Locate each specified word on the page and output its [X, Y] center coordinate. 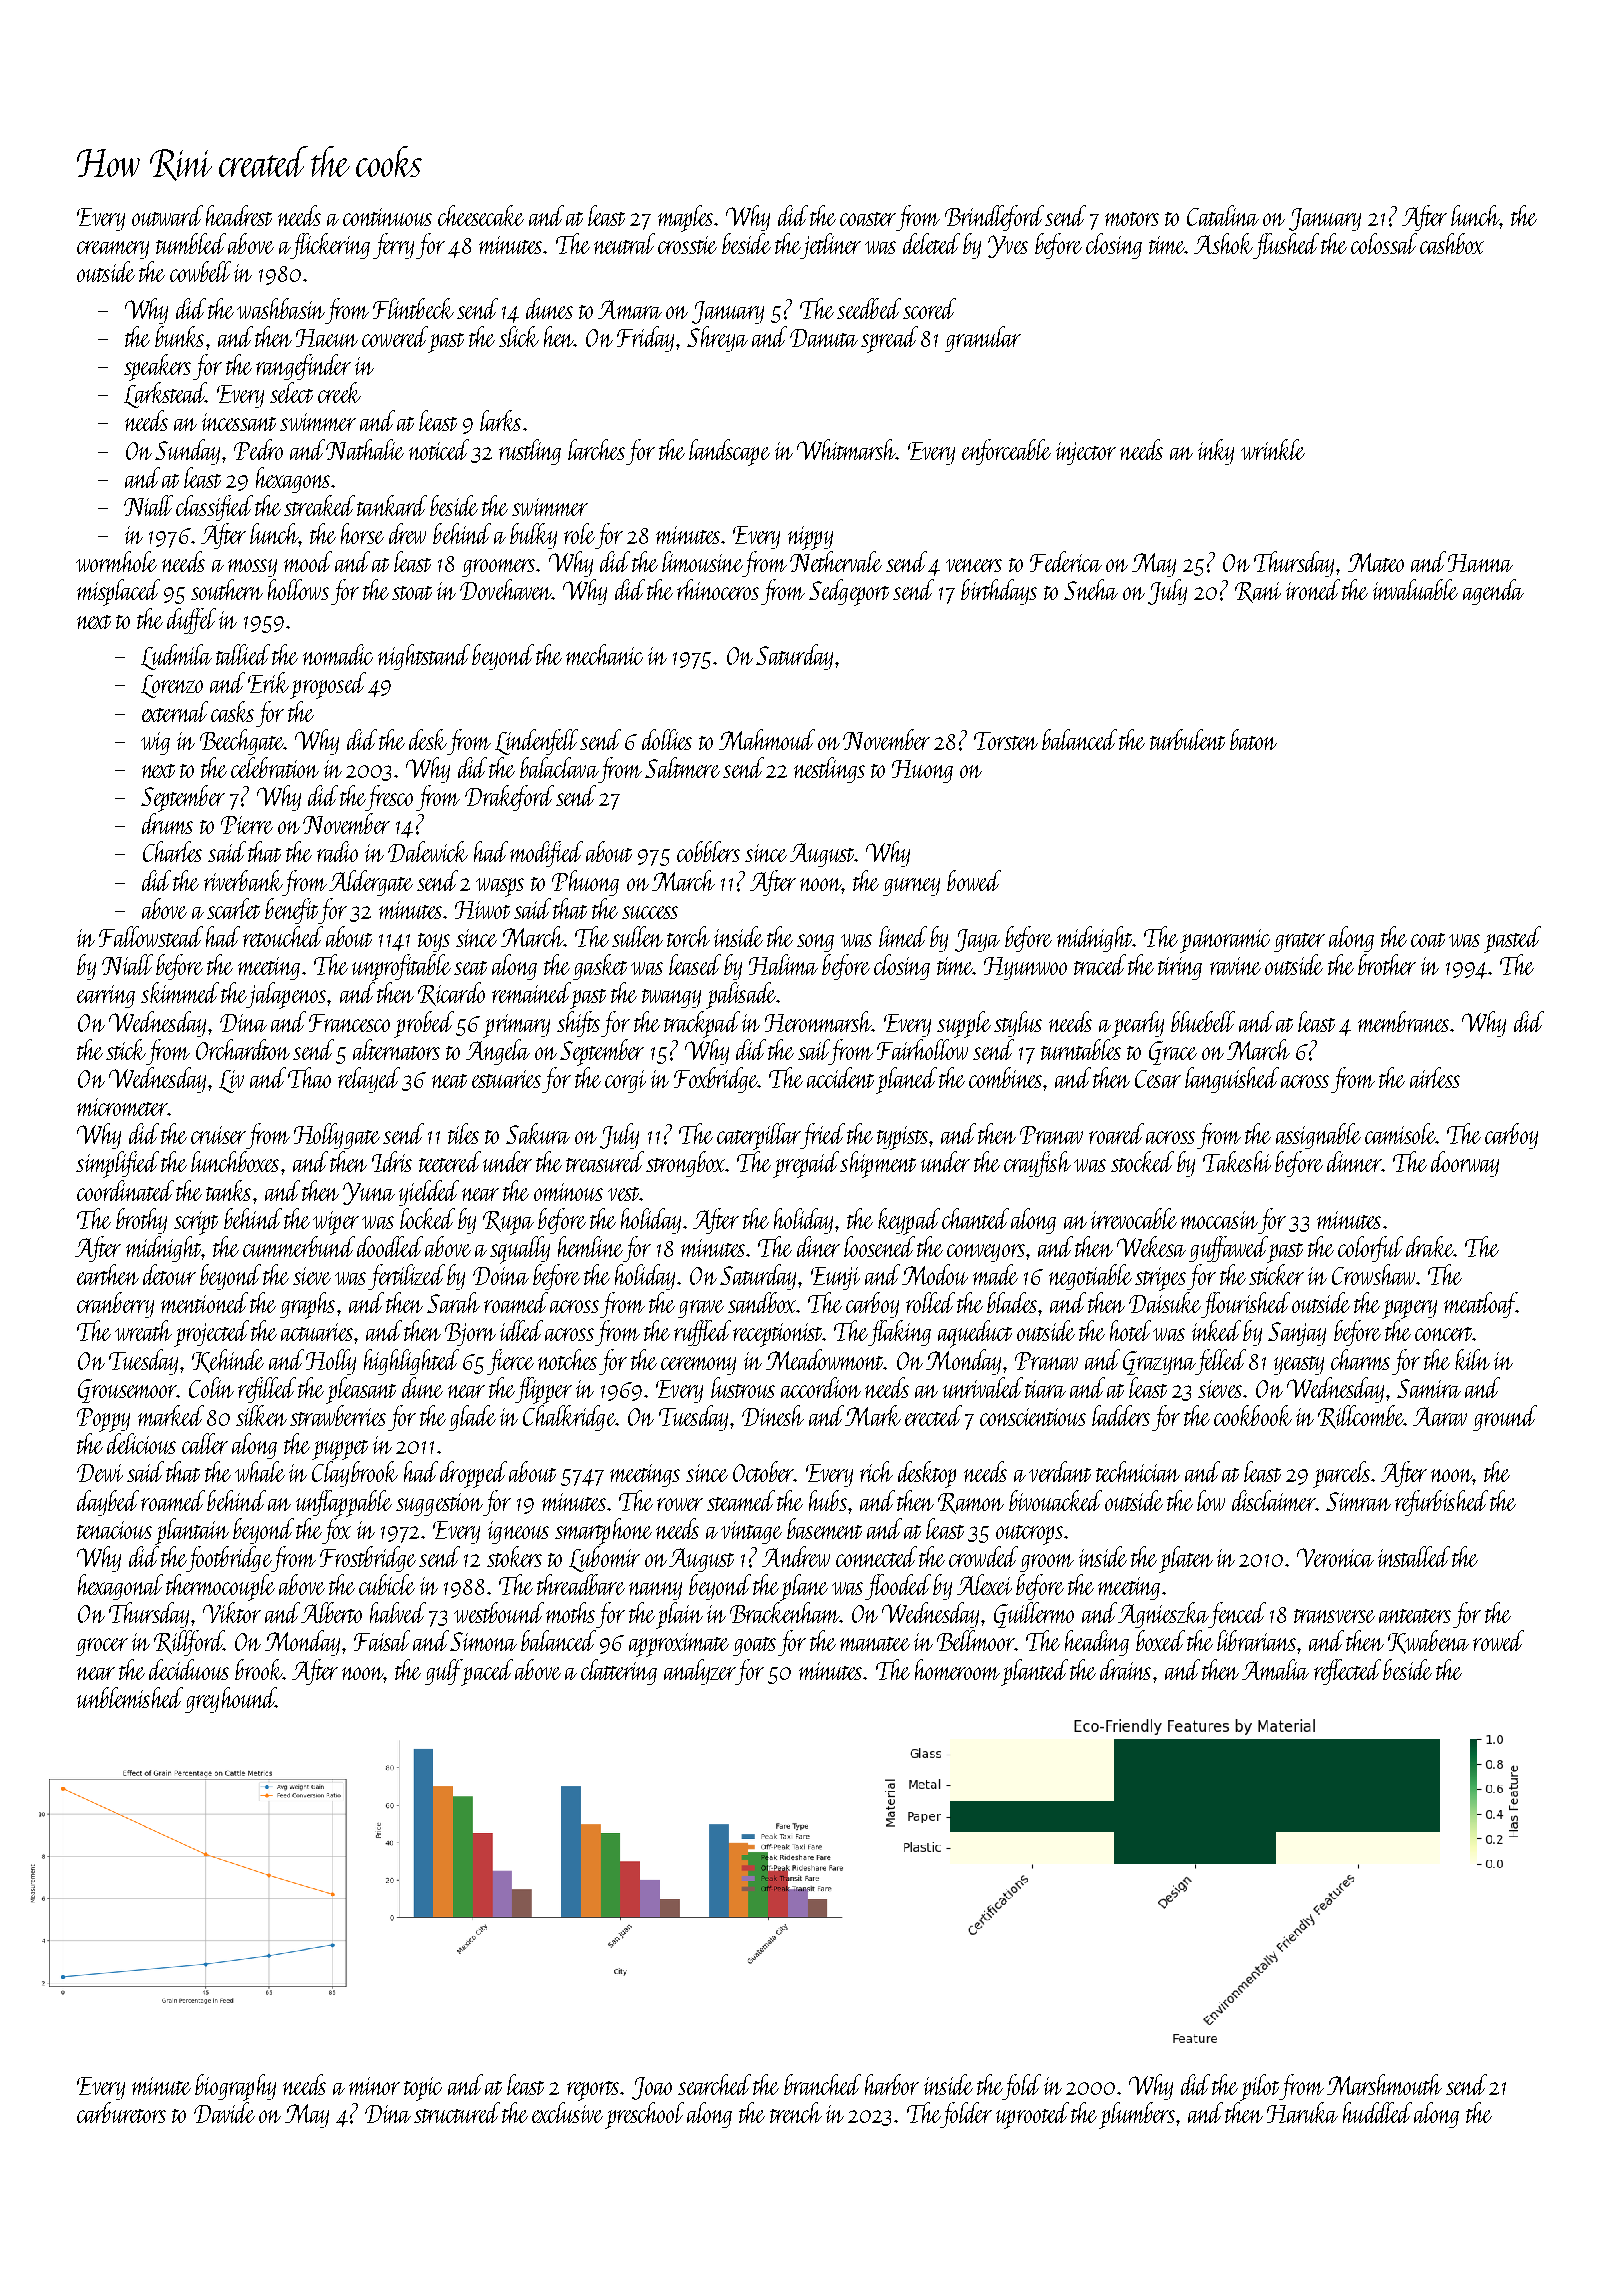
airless [1435, 1077]
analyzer [700, 1672]
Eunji [835, 1278]
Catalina [1223, 215]
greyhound [230, 1700]
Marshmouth [1384, 2084]
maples [685, 218]
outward [167, 215]
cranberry [115, 1305]
